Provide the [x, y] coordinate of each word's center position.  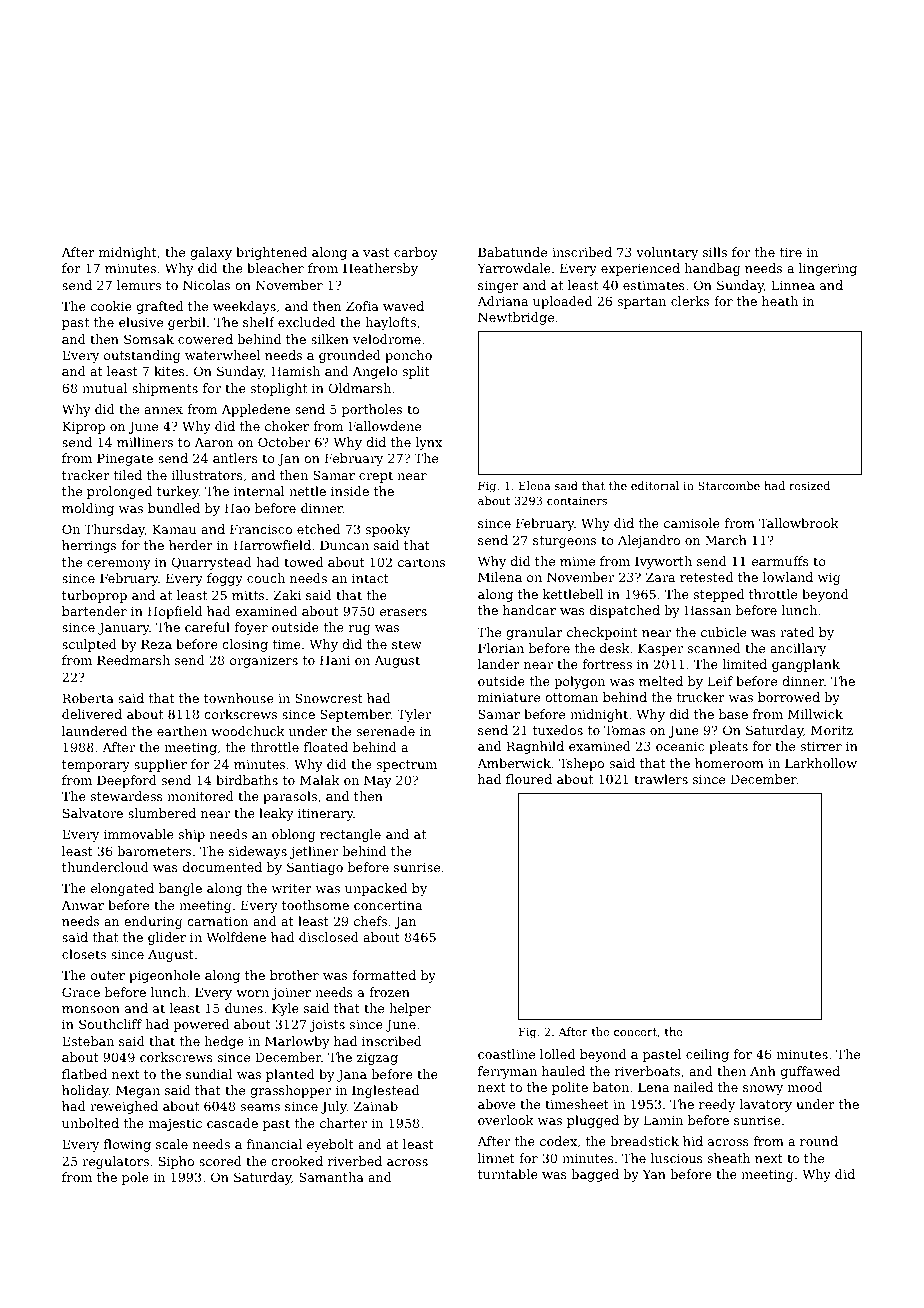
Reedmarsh [133, 660]
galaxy [211, 253]
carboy [416, 253]
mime [577, 561]
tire [791, 252]
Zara [660, 577]
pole [135, 1178]
